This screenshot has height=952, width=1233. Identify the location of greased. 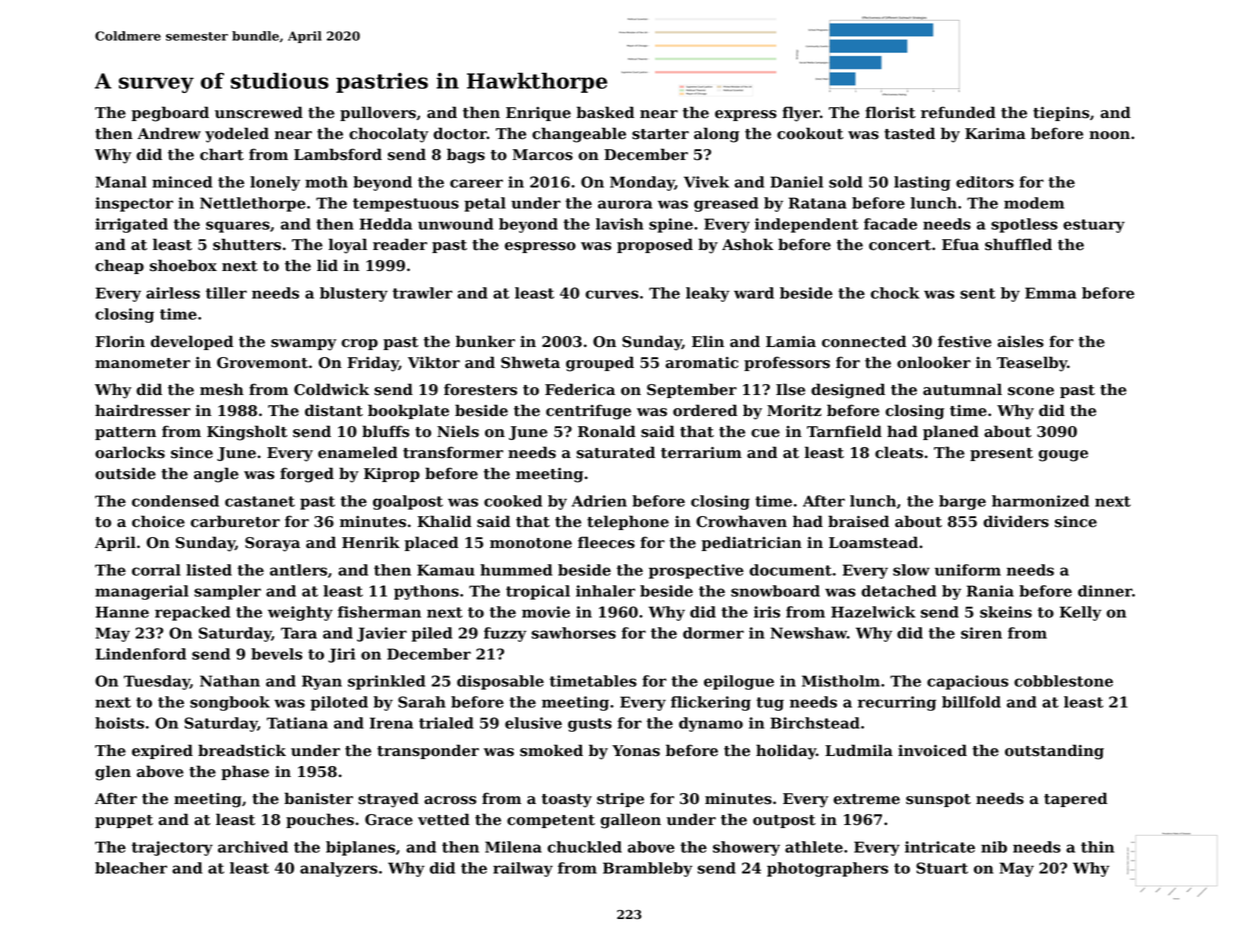
(726, 204).
